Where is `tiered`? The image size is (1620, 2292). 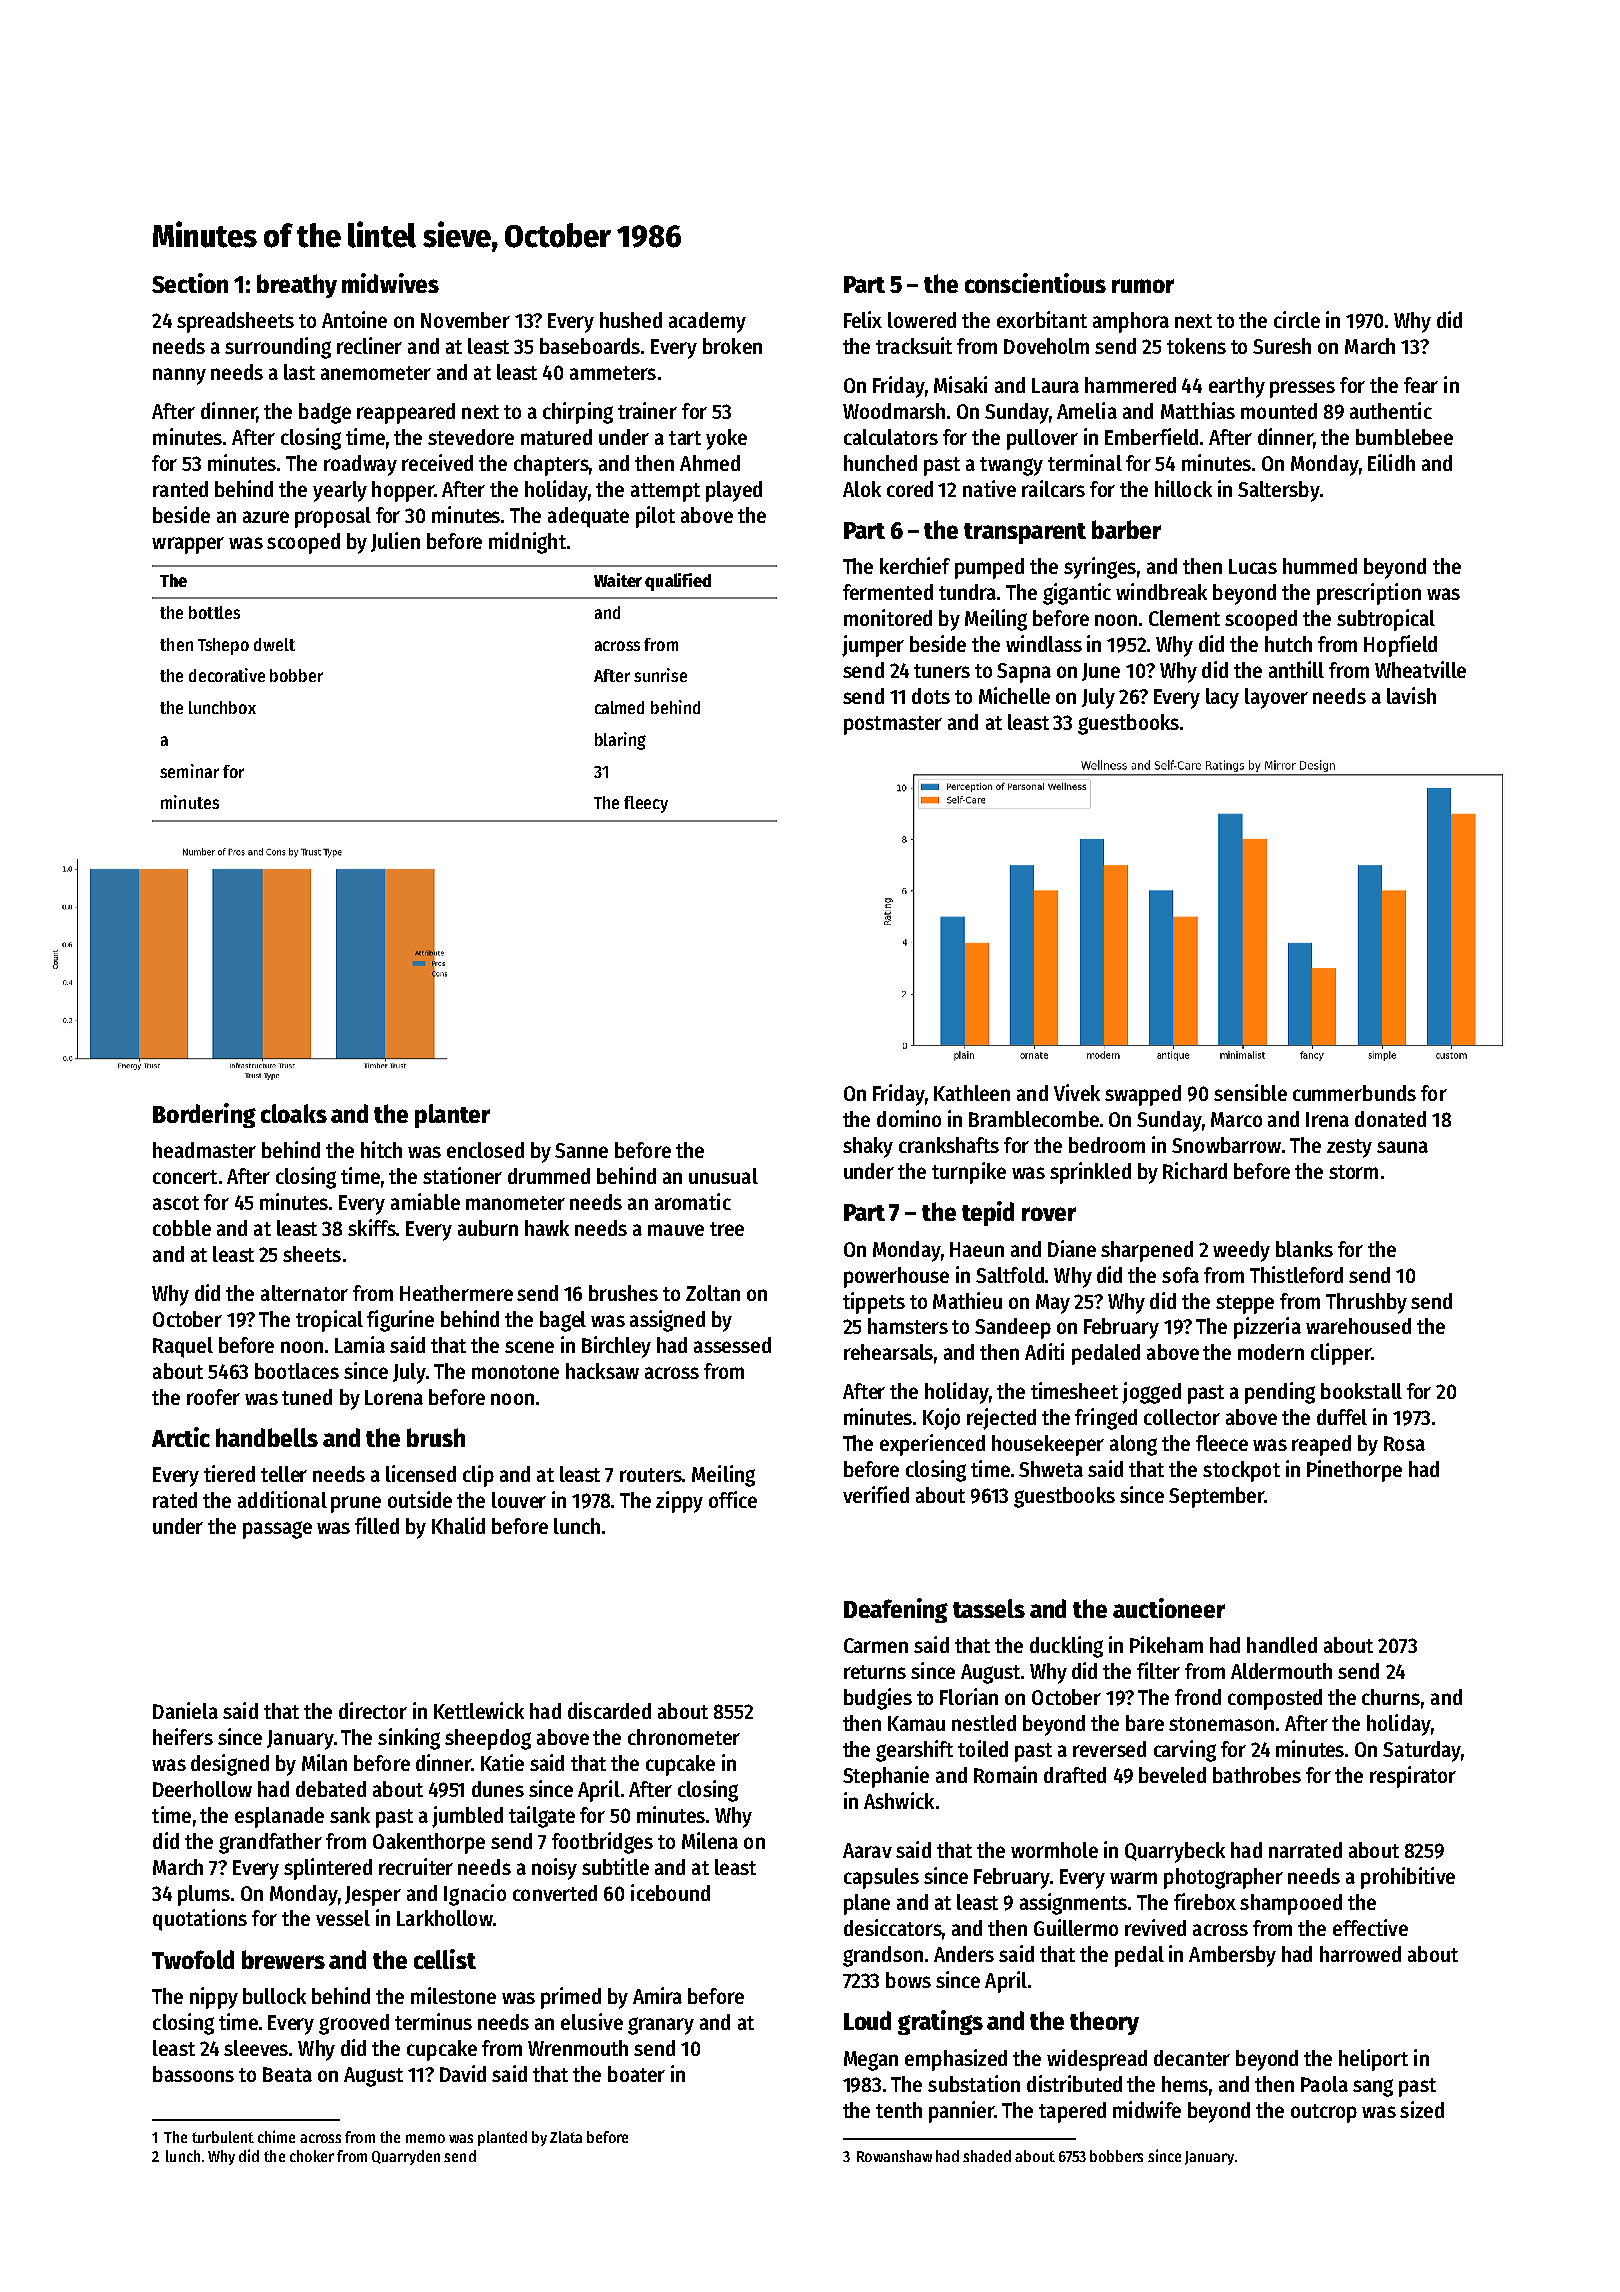 tiered is located at coordinates (229, 1473).
